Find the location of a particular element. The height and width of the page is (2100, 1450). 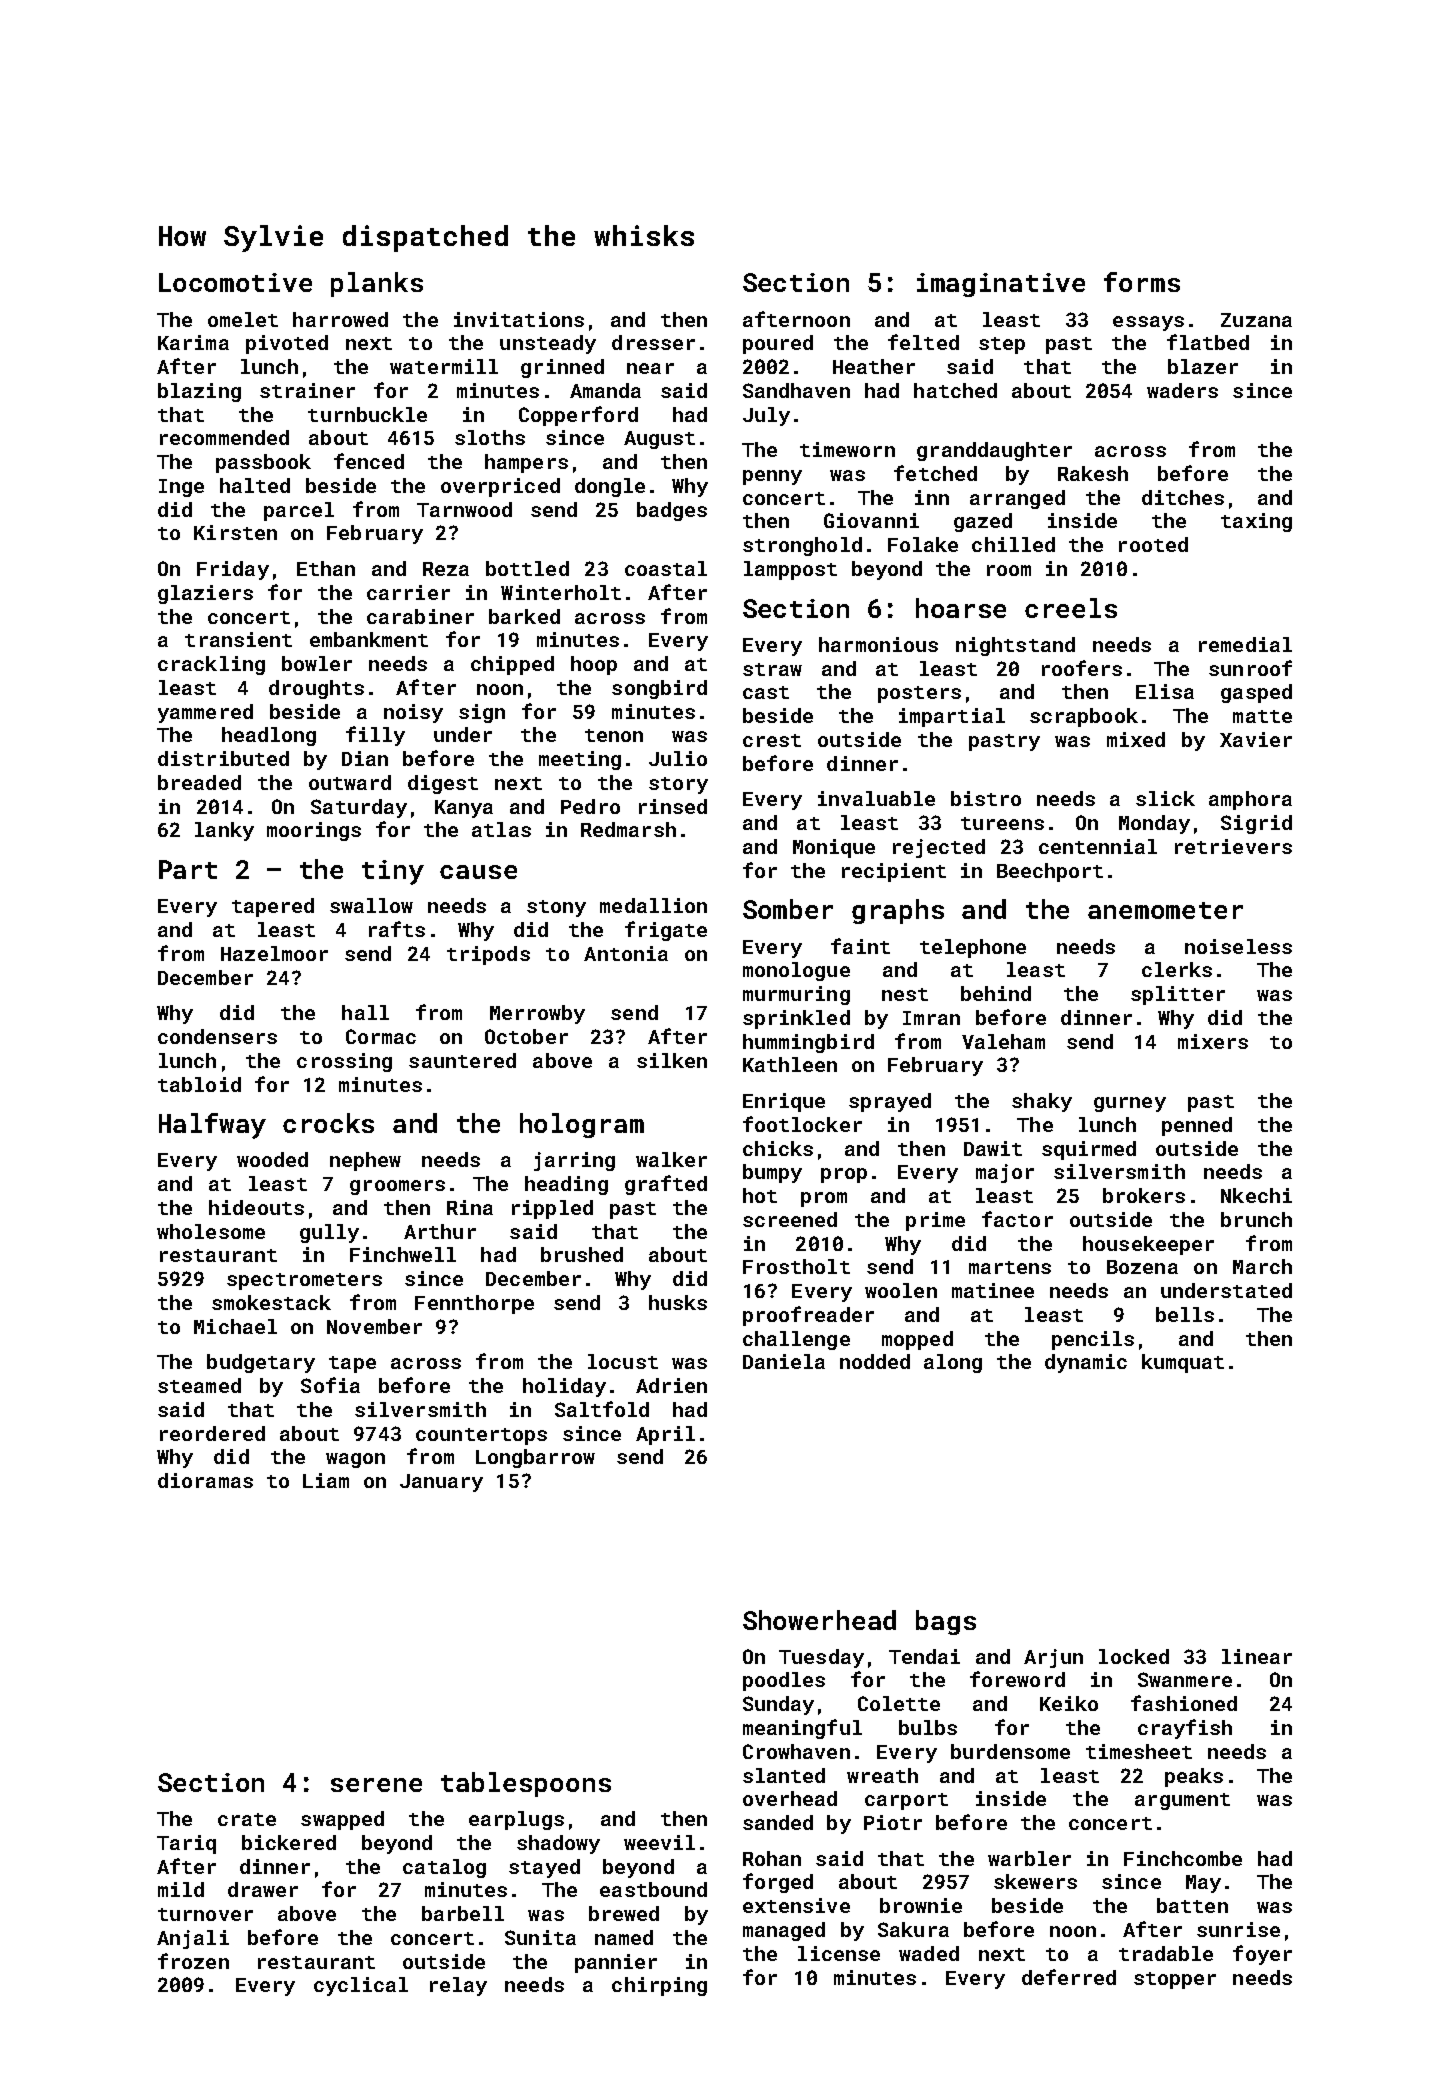

frozen is located at coordinates (193, 1961).
